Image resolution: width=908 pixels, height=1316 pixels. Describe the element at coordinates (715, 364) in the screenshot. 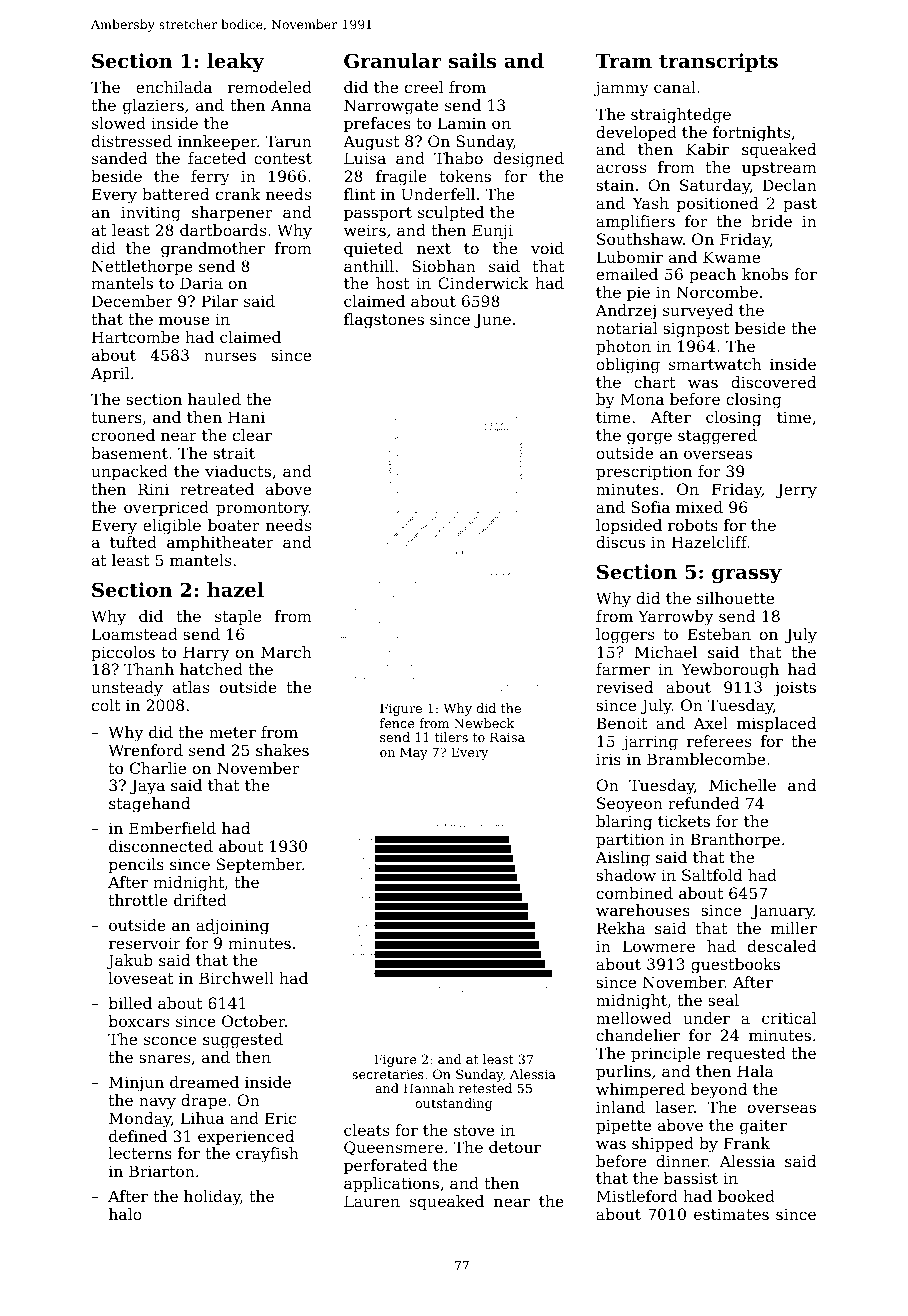

I see `smartwatch` at that location.
